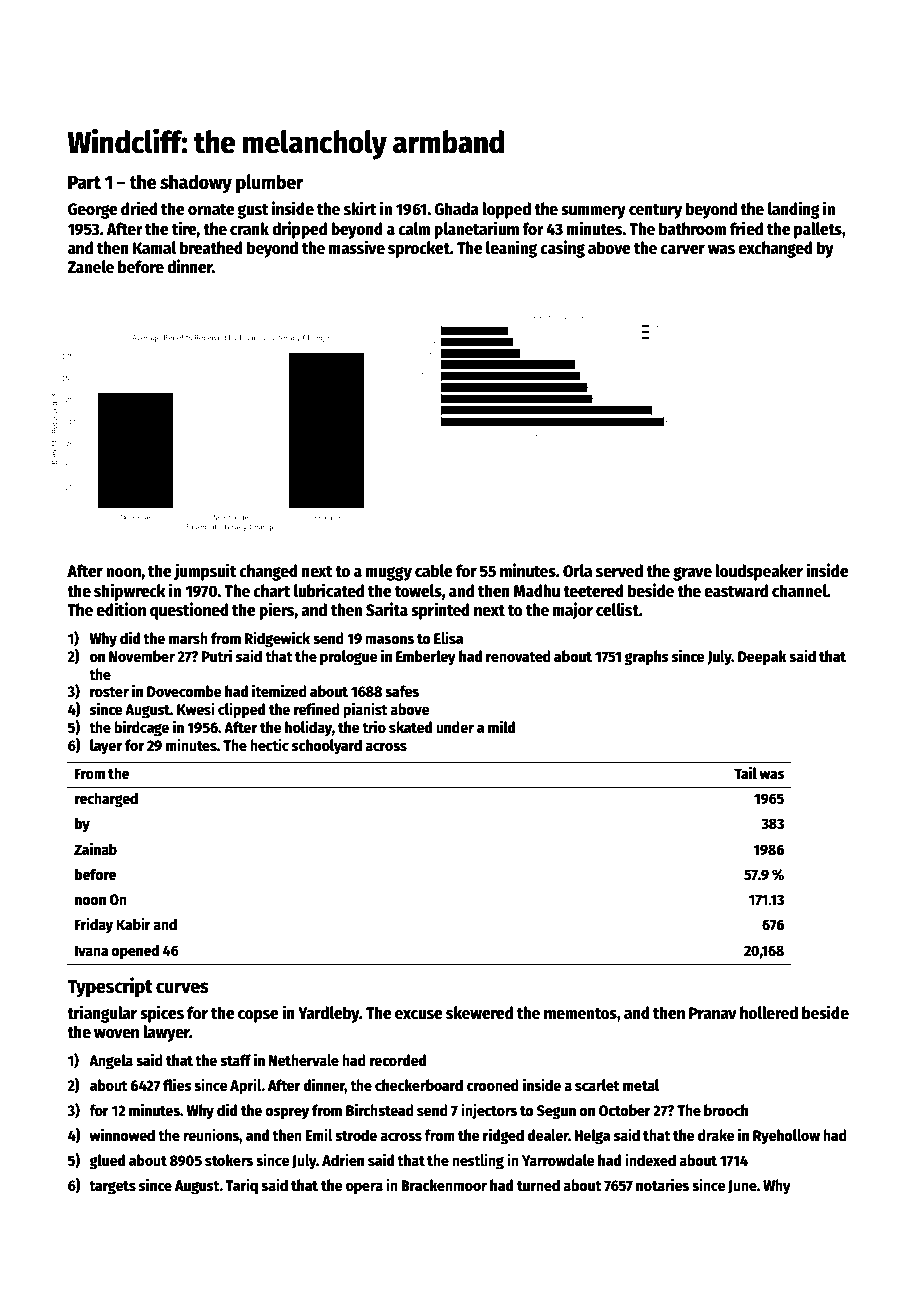 This screenshot has height=1308, width=924. I want to click on checkerboard, so click(419, 1085).
